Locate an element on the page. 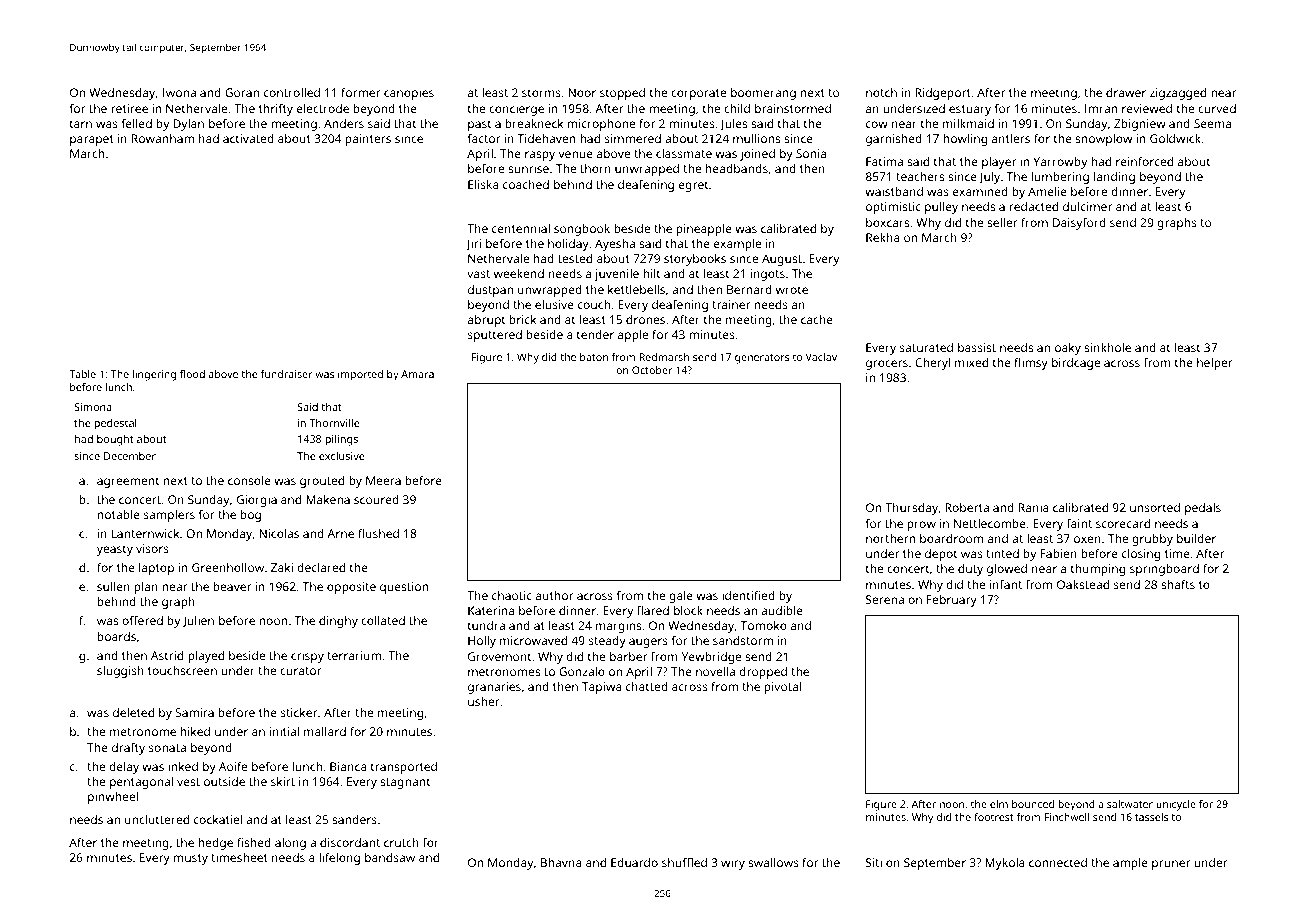  painters is located at coordinates (368, 140).
